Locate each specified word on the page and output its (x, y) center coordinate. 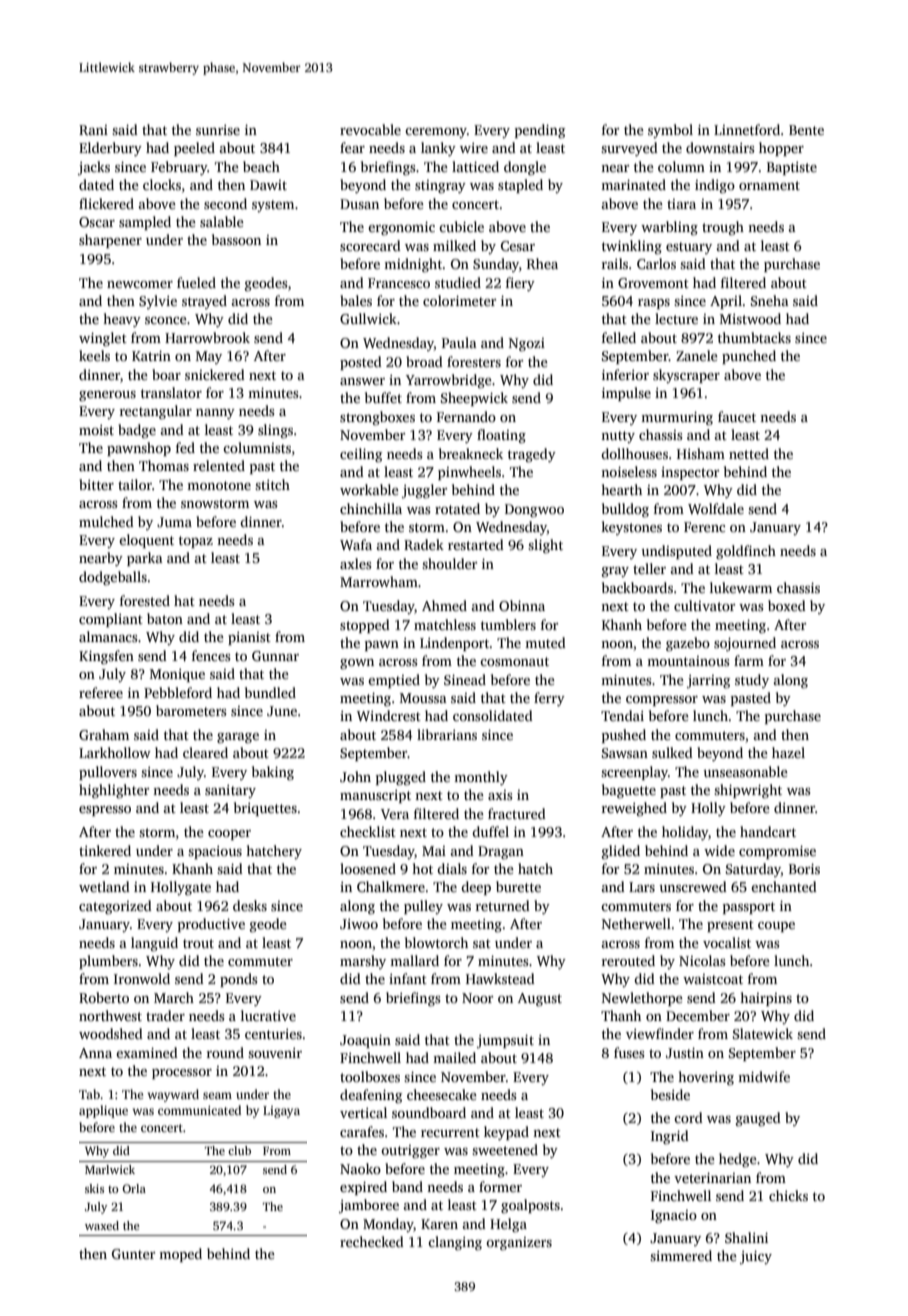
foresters (474, 361)
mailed (454, 1057)
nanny (215, 414)
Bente (806, 130)
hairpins (766, 999)
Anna (95, 1053)
